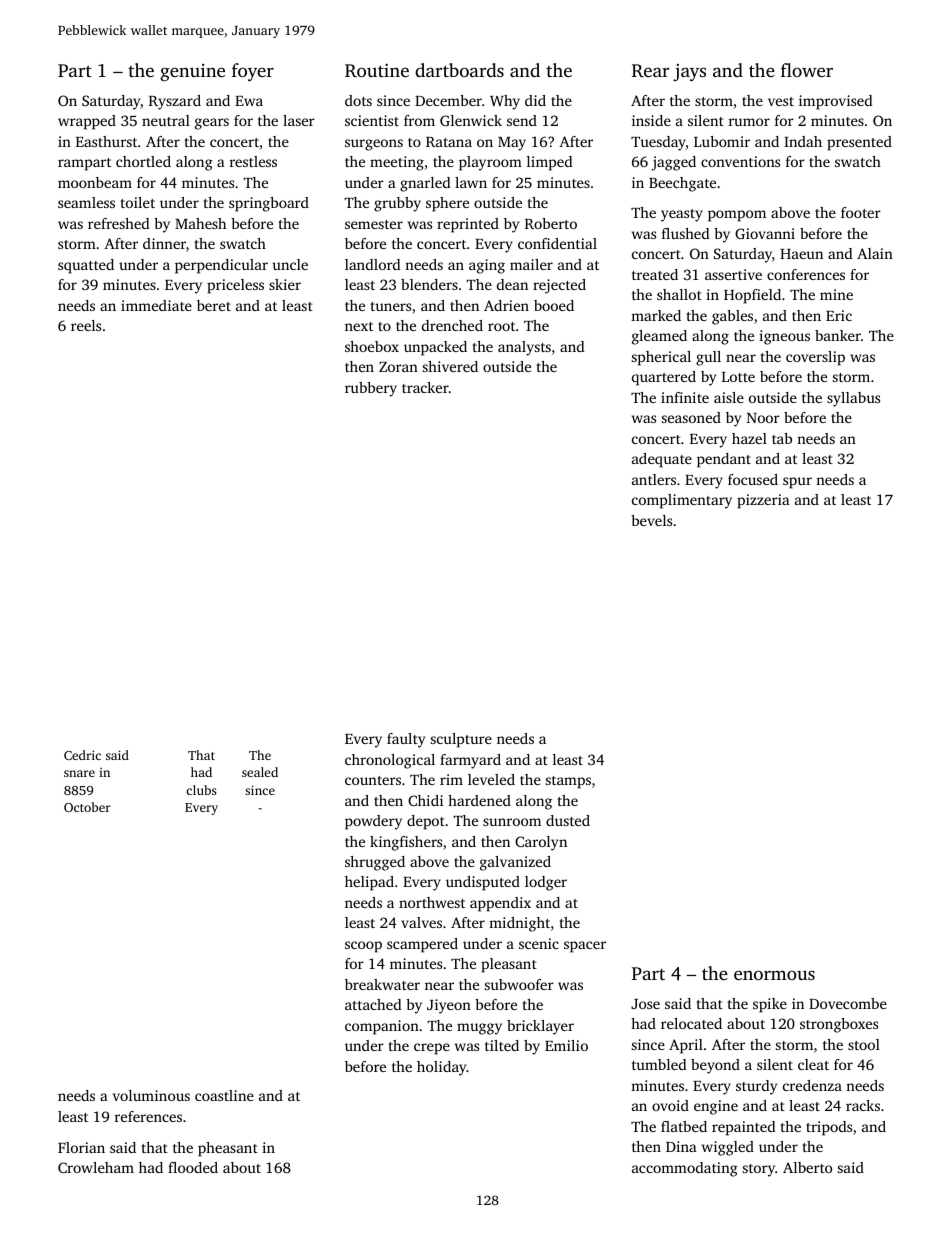 Image resolution: width=952 pixels, height=1233 pixels. What do you see at coordinates (491, 779) in the screenshot?
I see `leveled` at bounding box center [491, 779].
